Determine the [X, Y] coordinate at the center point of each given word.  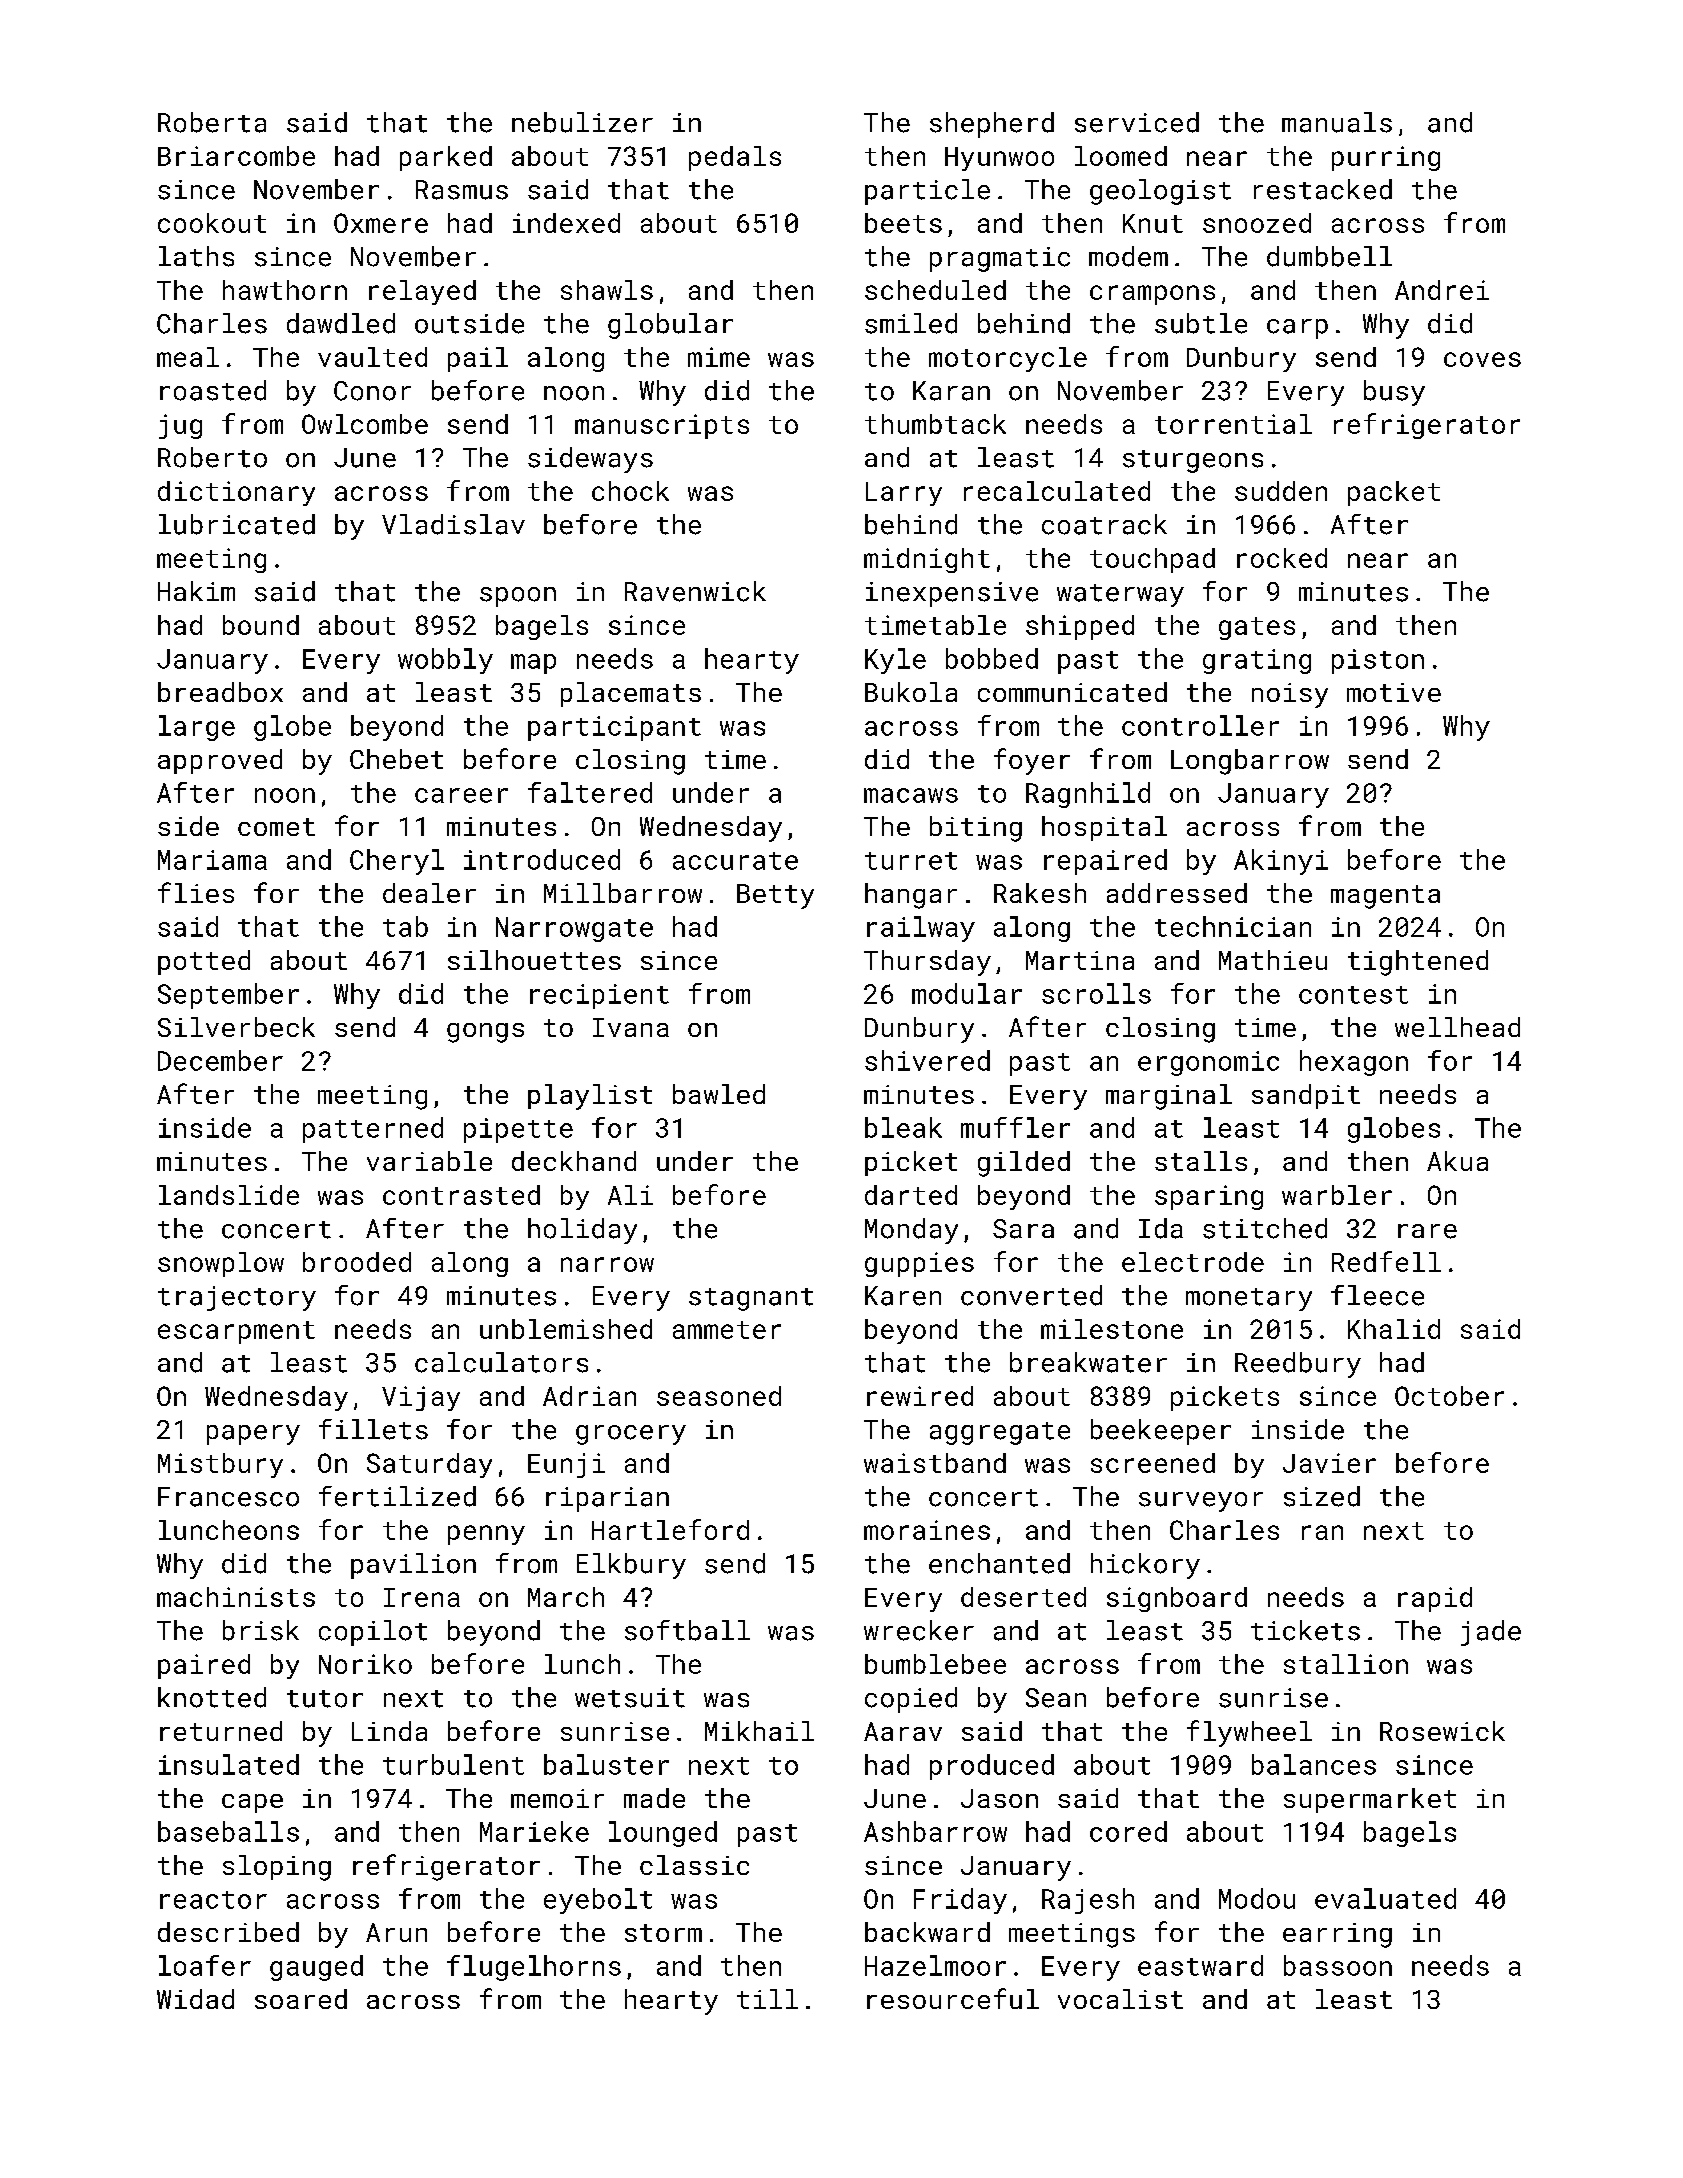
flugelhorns [534, 1968]
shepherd [992, 125]
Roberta [212, 122]
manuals [1337, 122]
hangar [911, 896]
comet [276, 827]
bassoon [1338, 1965]
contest [1353, 995]
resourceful [953, 1998]
